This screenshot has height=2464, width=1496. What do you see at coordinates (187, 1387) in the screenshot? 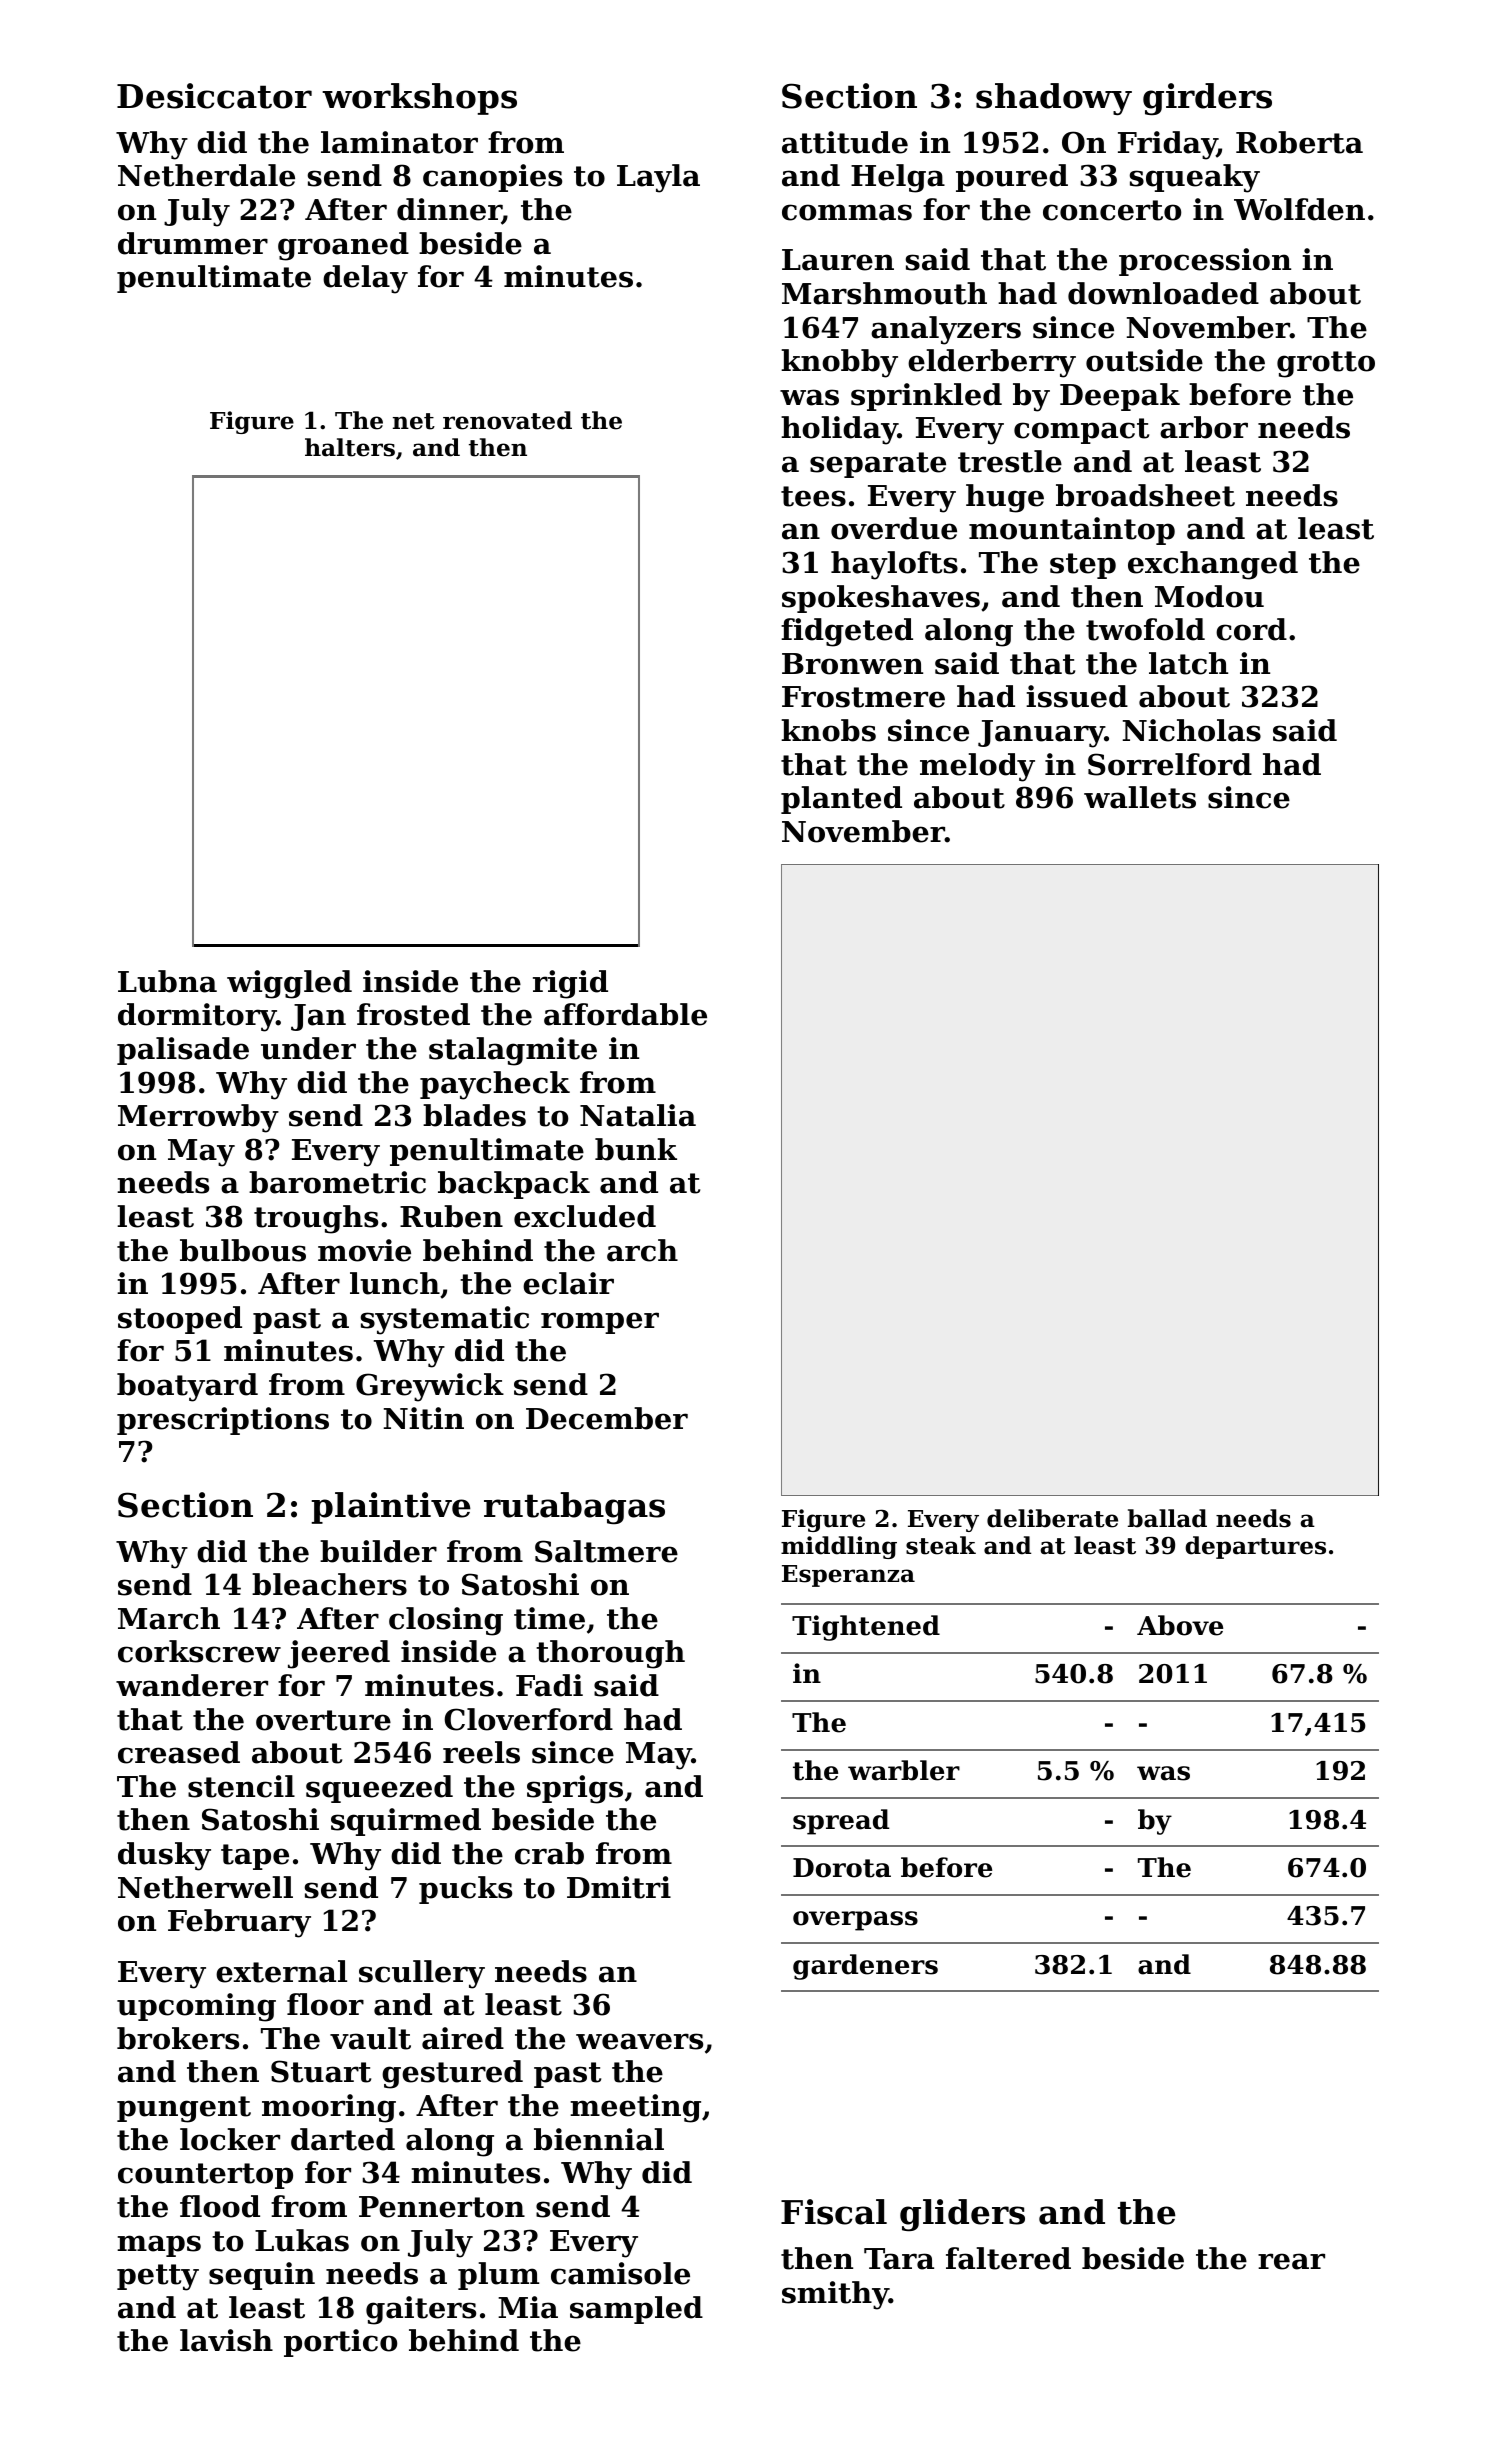
I see `boatyard` at bounding box center [187, 1387].
